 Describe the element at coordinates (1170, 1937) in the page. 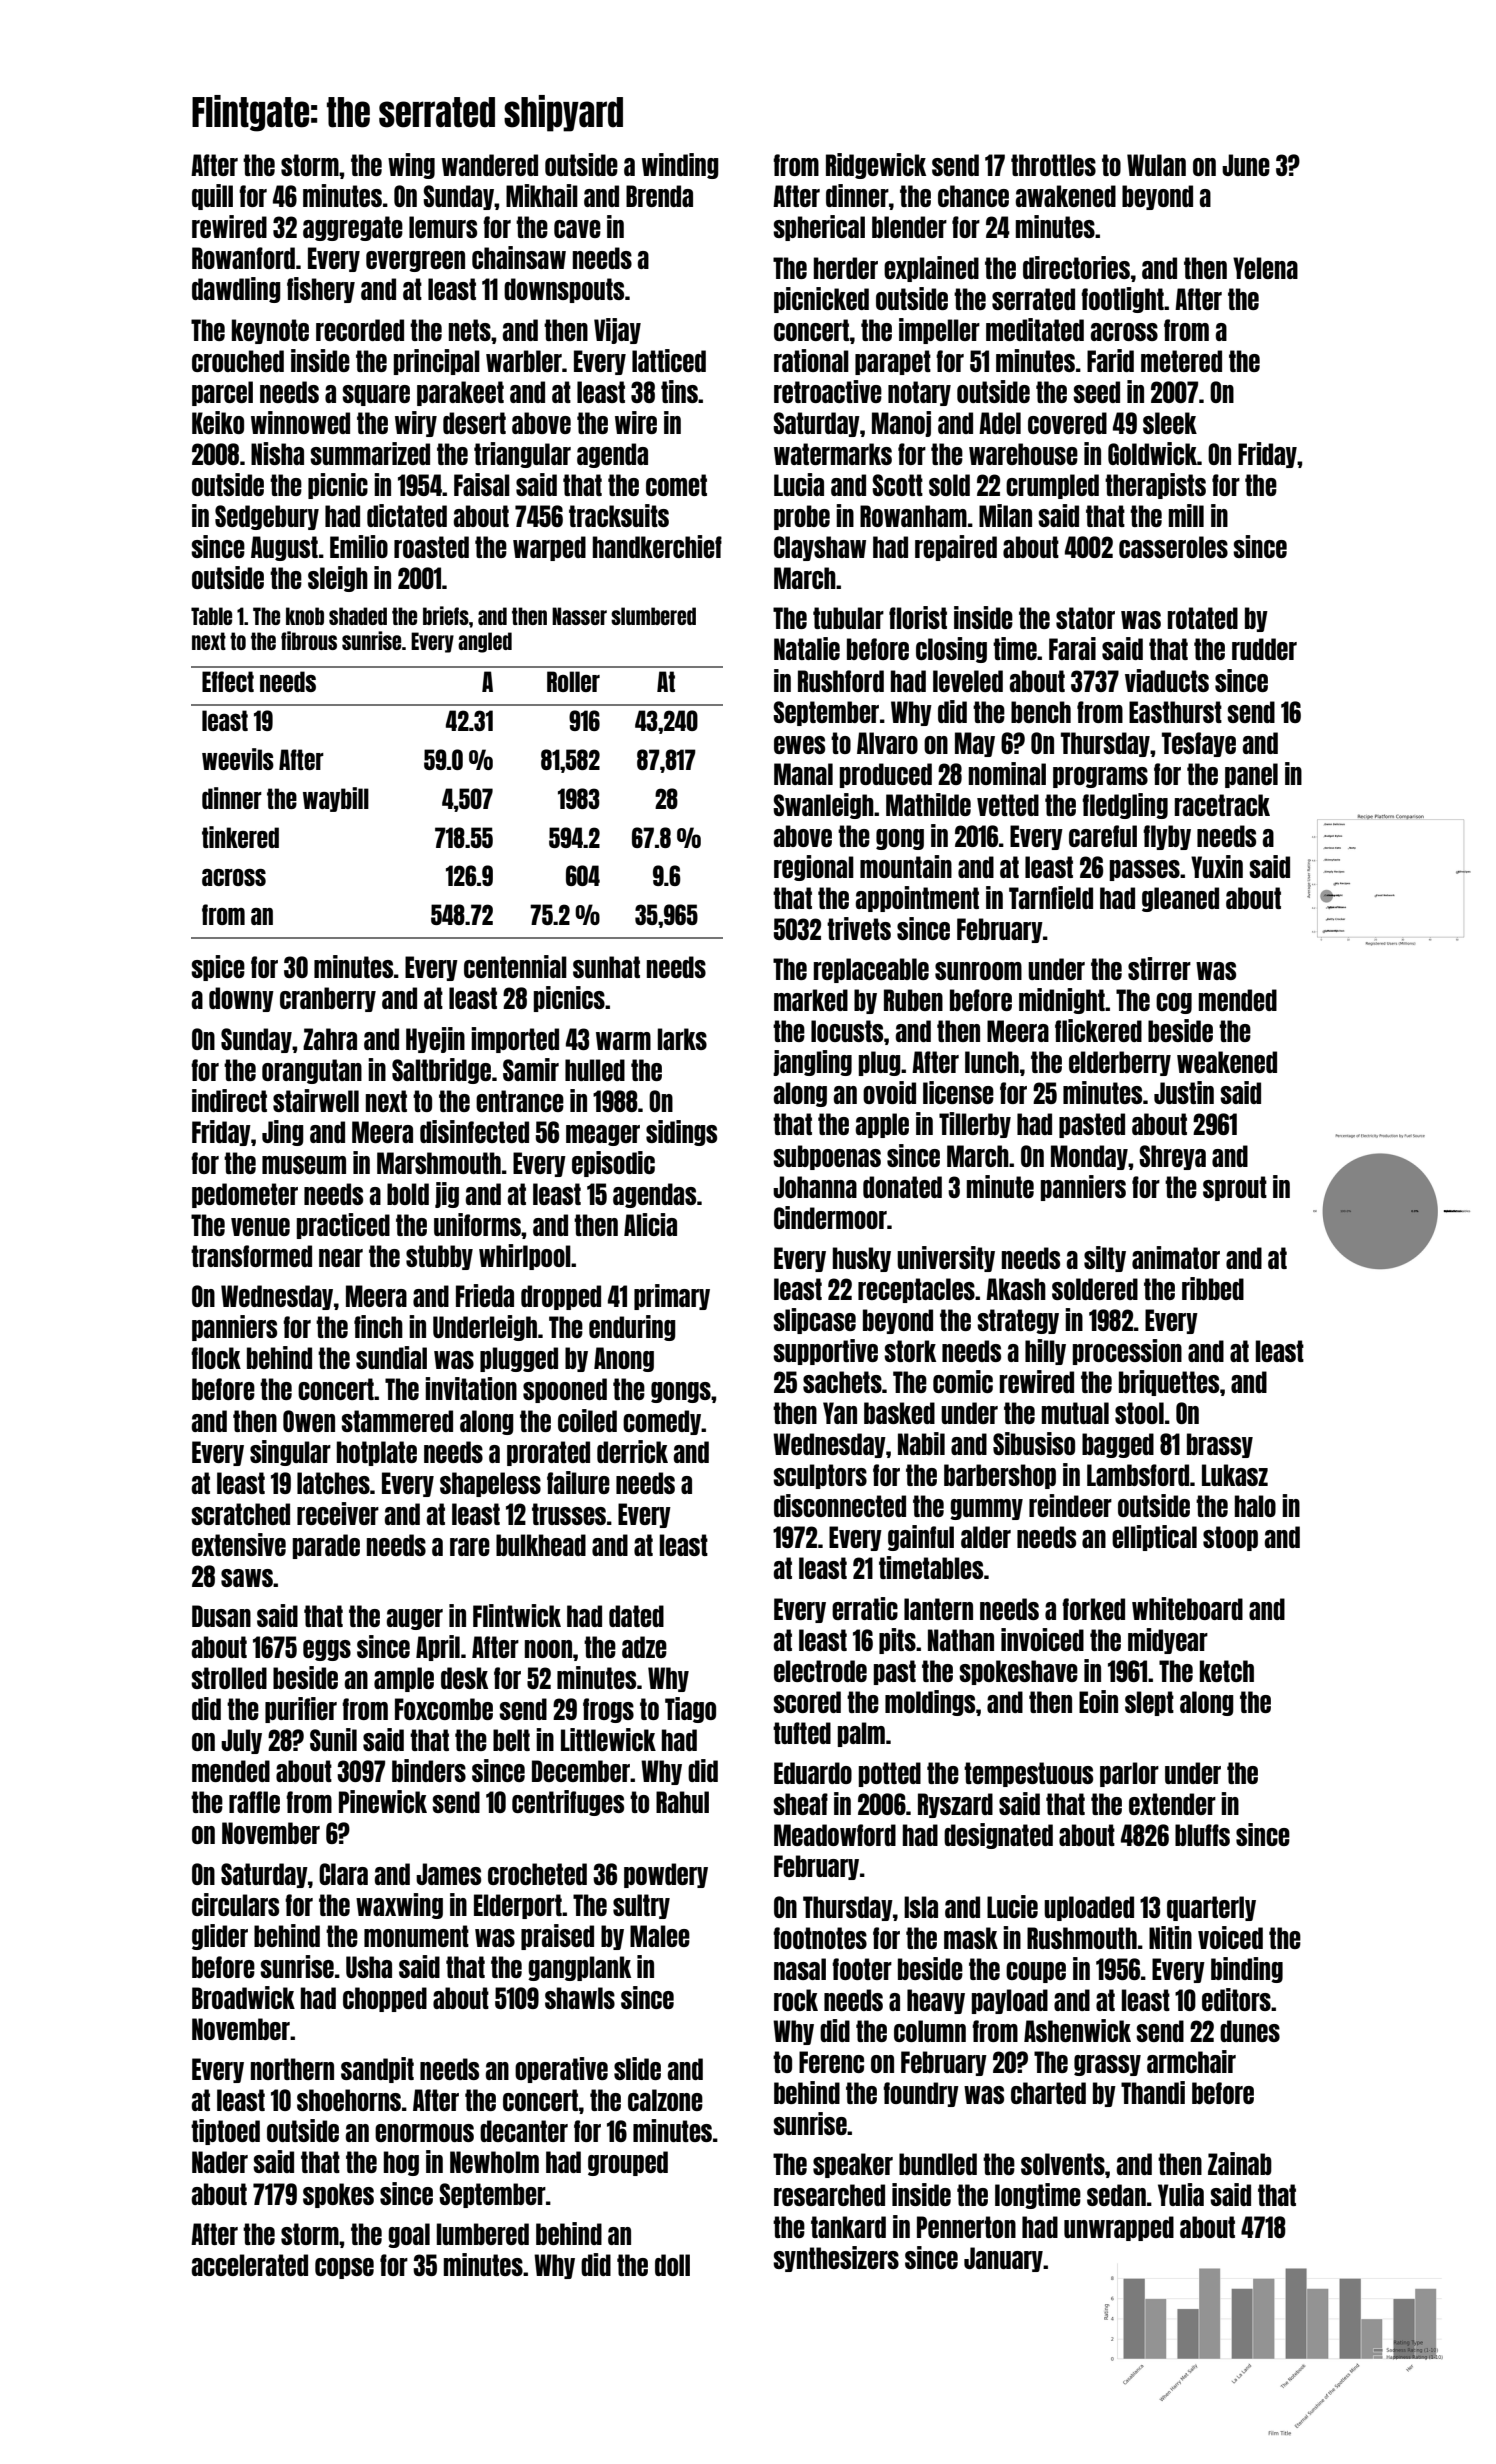

I see `Nitin` at that location.
